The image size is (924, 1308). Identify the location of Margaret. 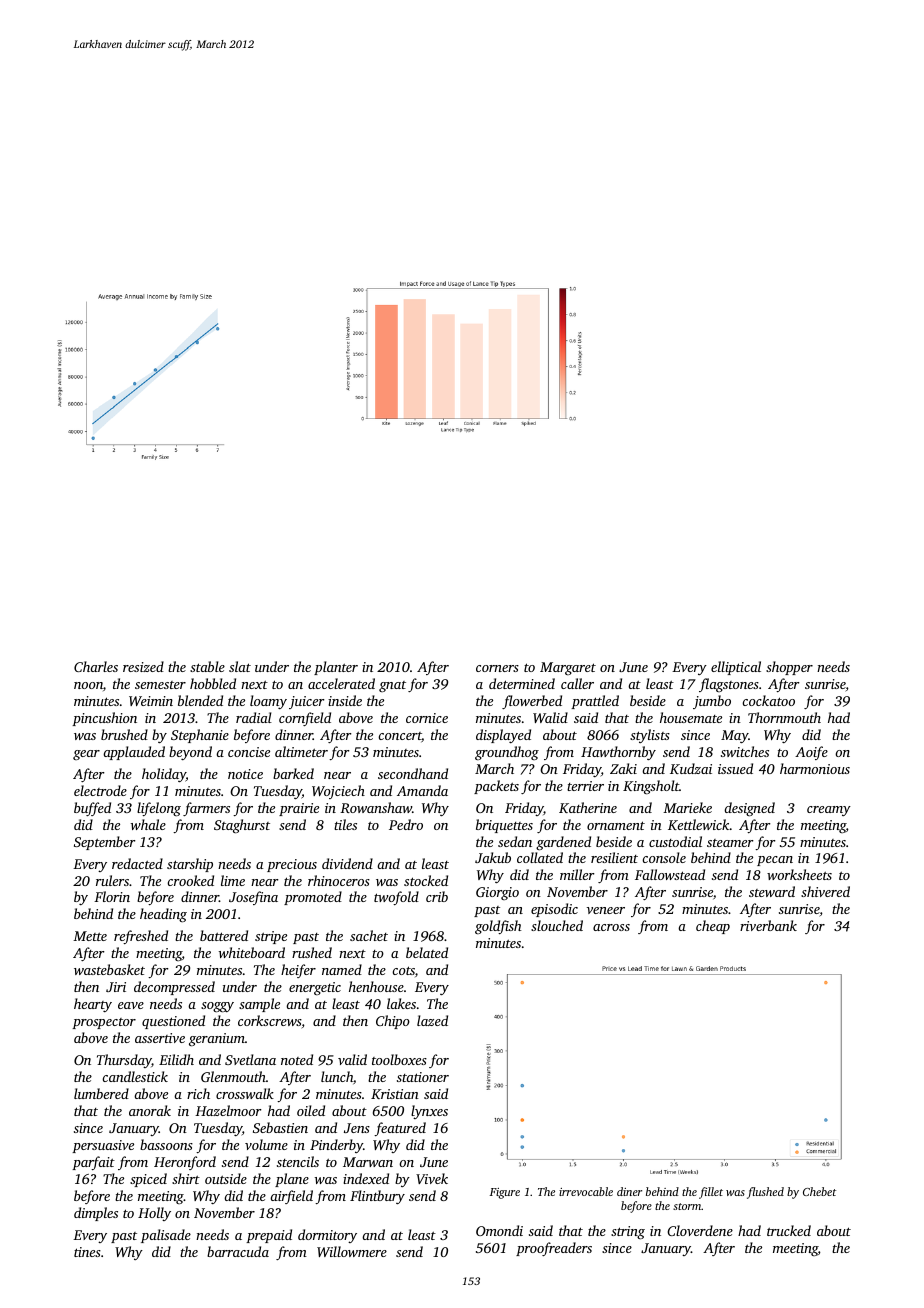
(568, 669).
